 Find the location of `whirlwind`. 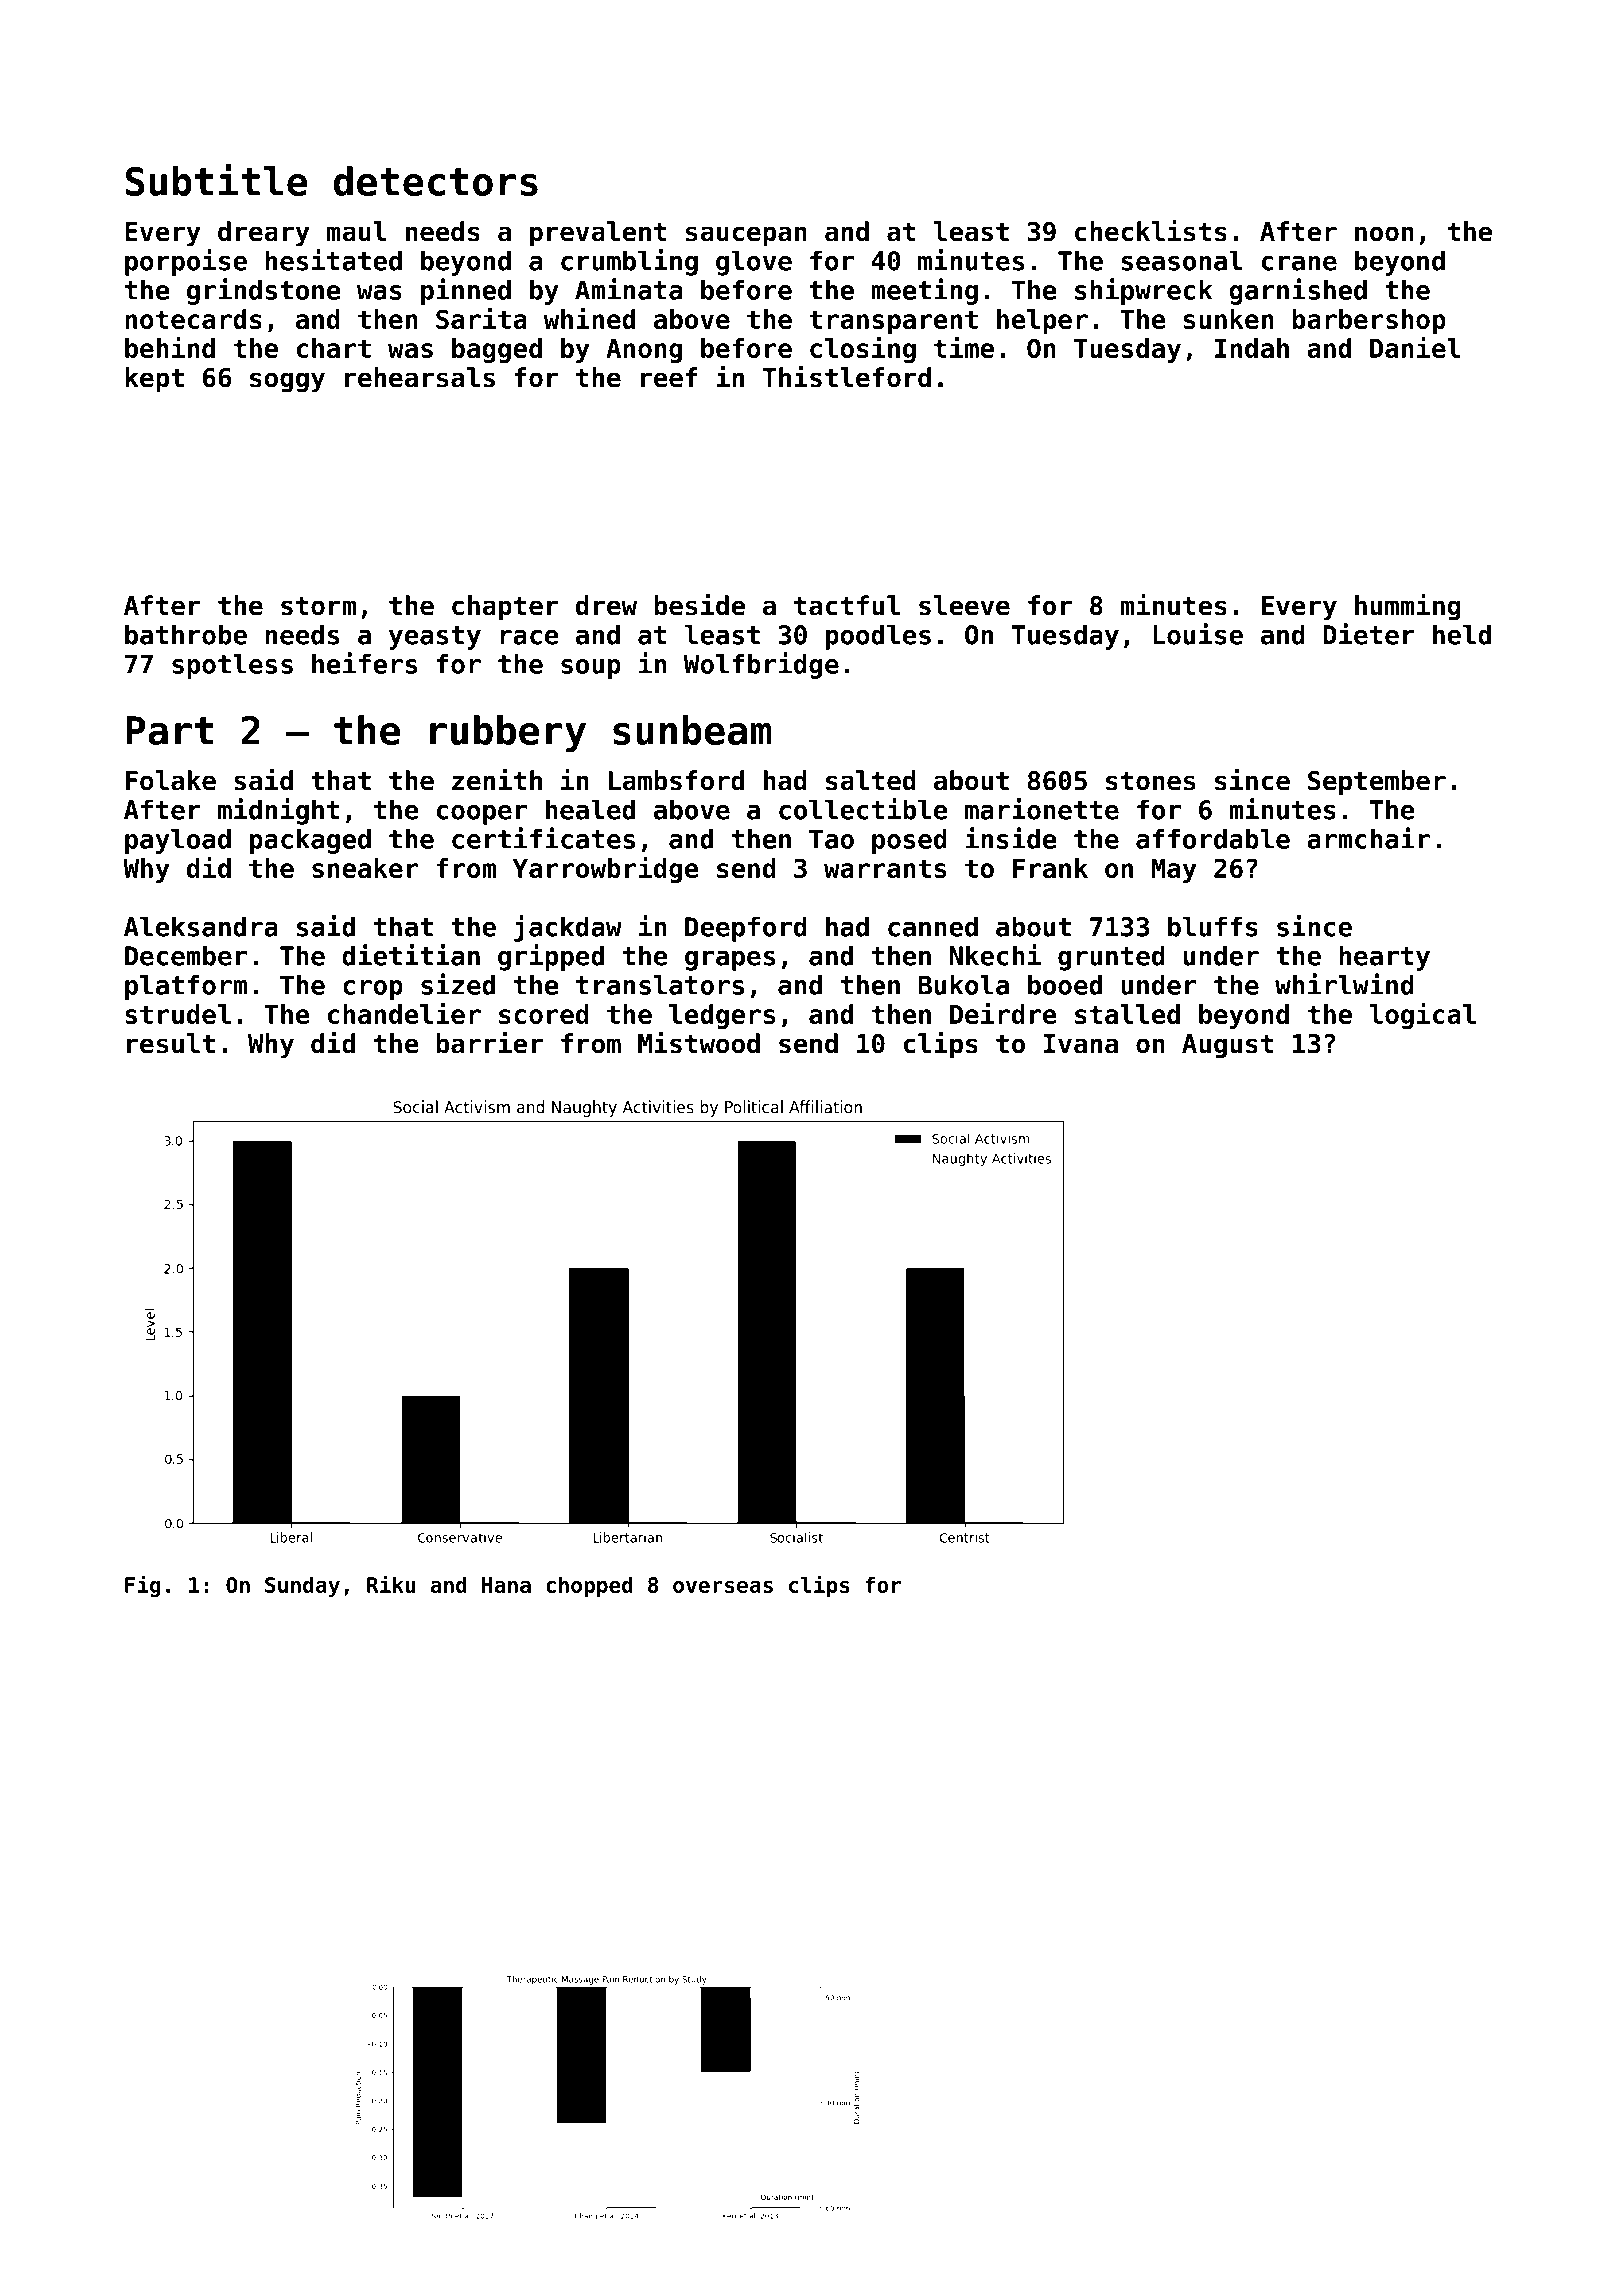

whirlwind is located at coordinates (1344, 984).
